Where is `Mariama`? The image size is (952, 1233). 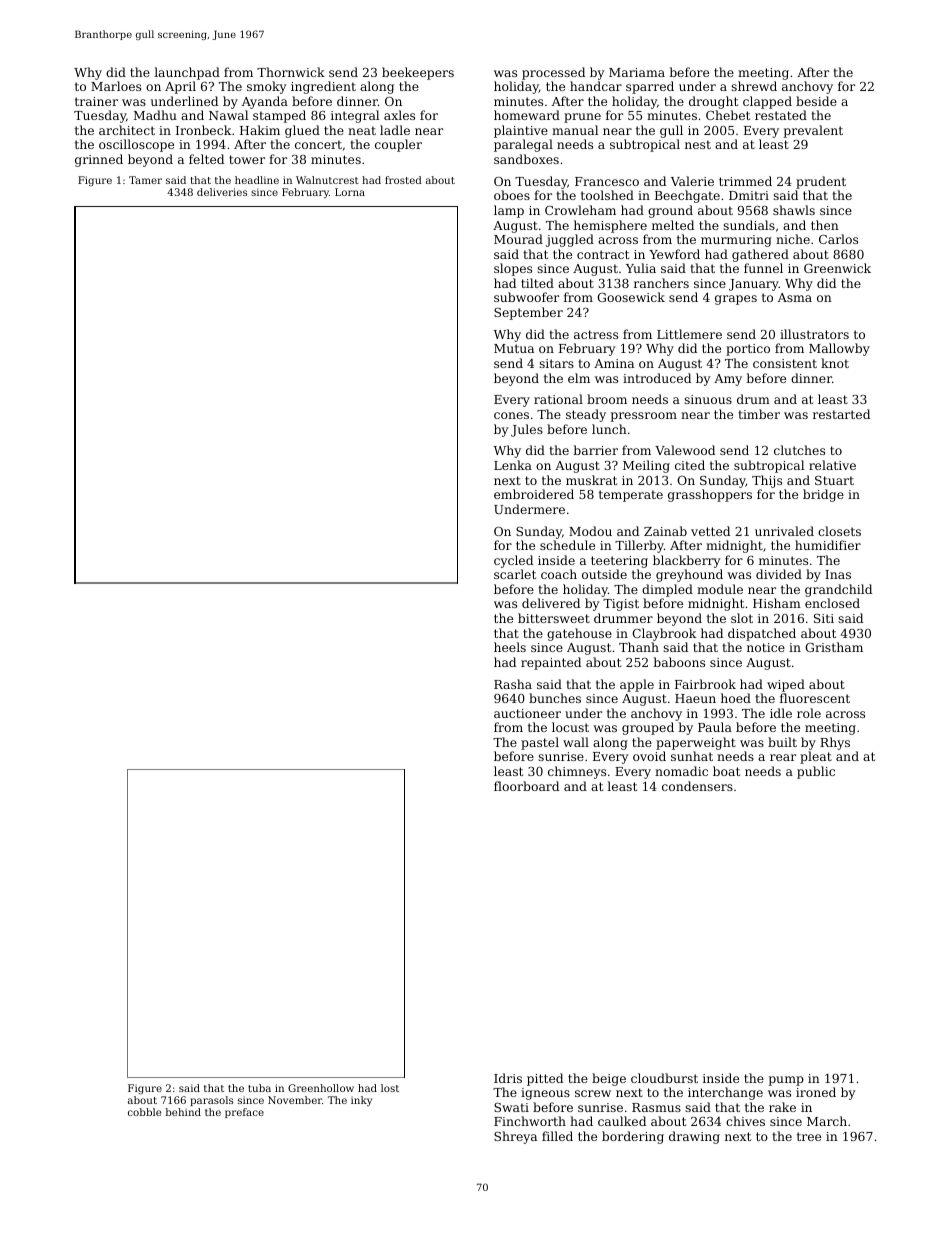
Mariama is located at coordinates (637, 72).
